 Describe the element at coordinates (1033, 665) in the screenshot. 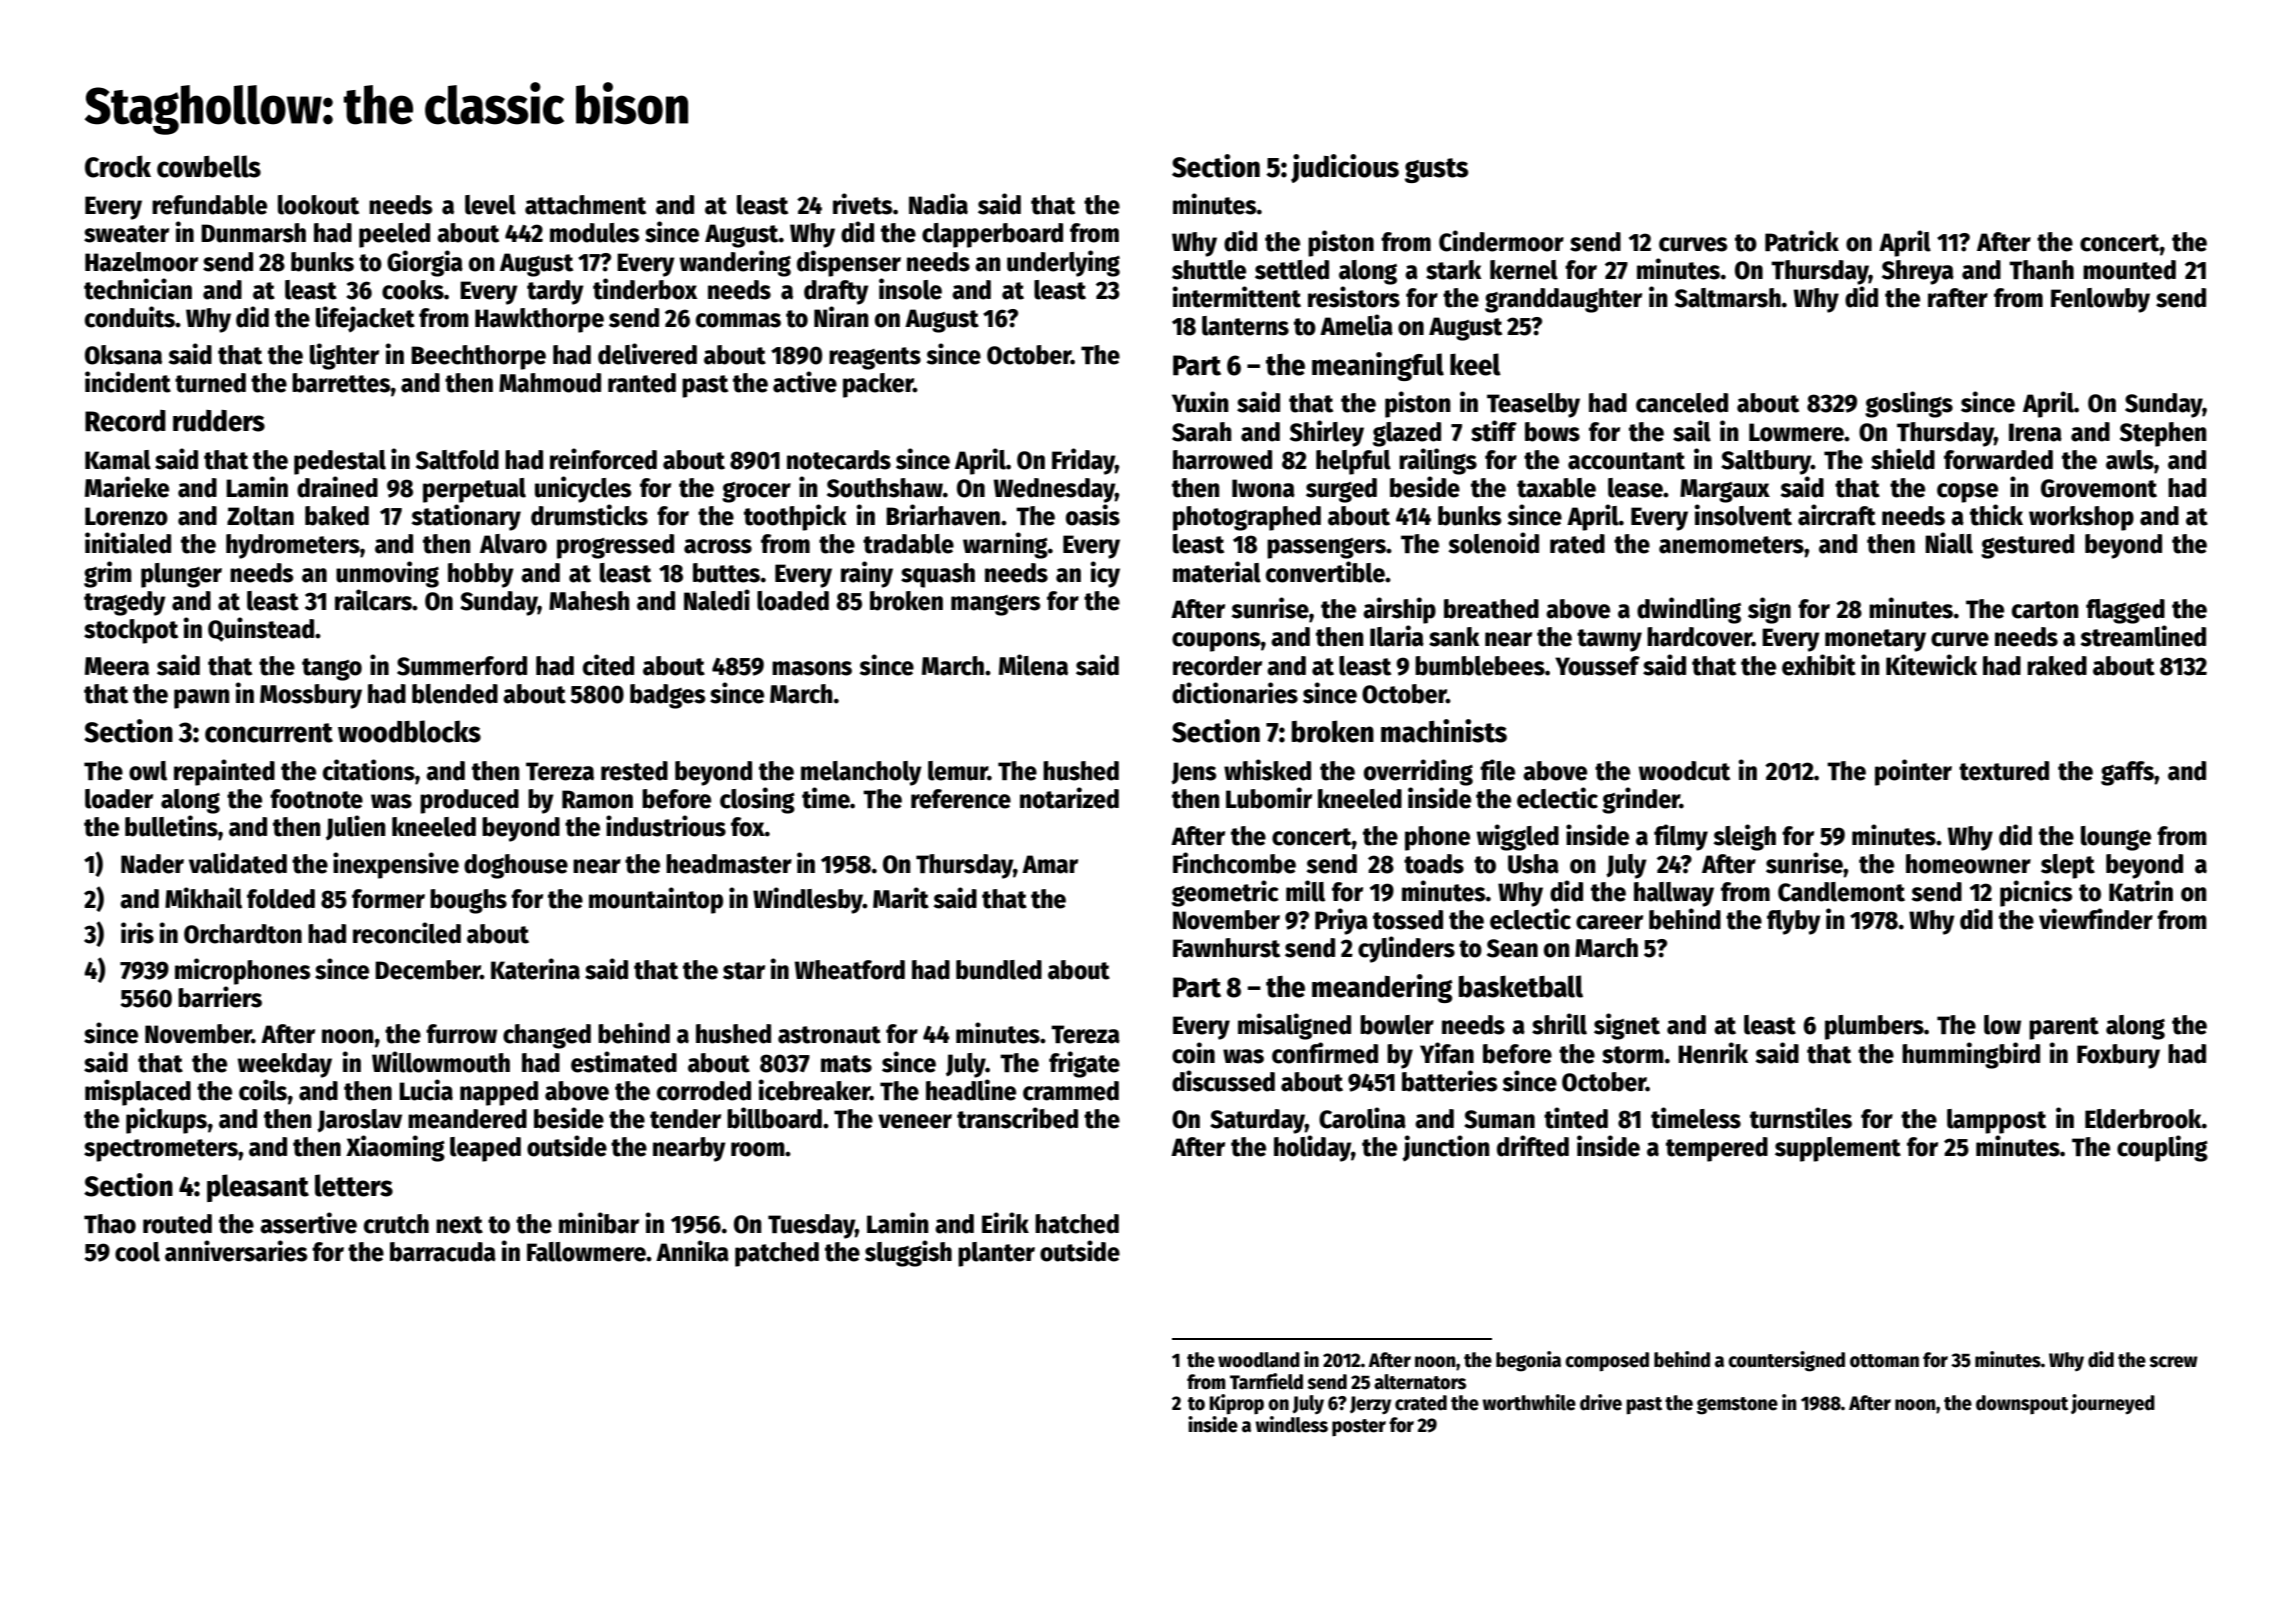

I see `Milena` at that location.
